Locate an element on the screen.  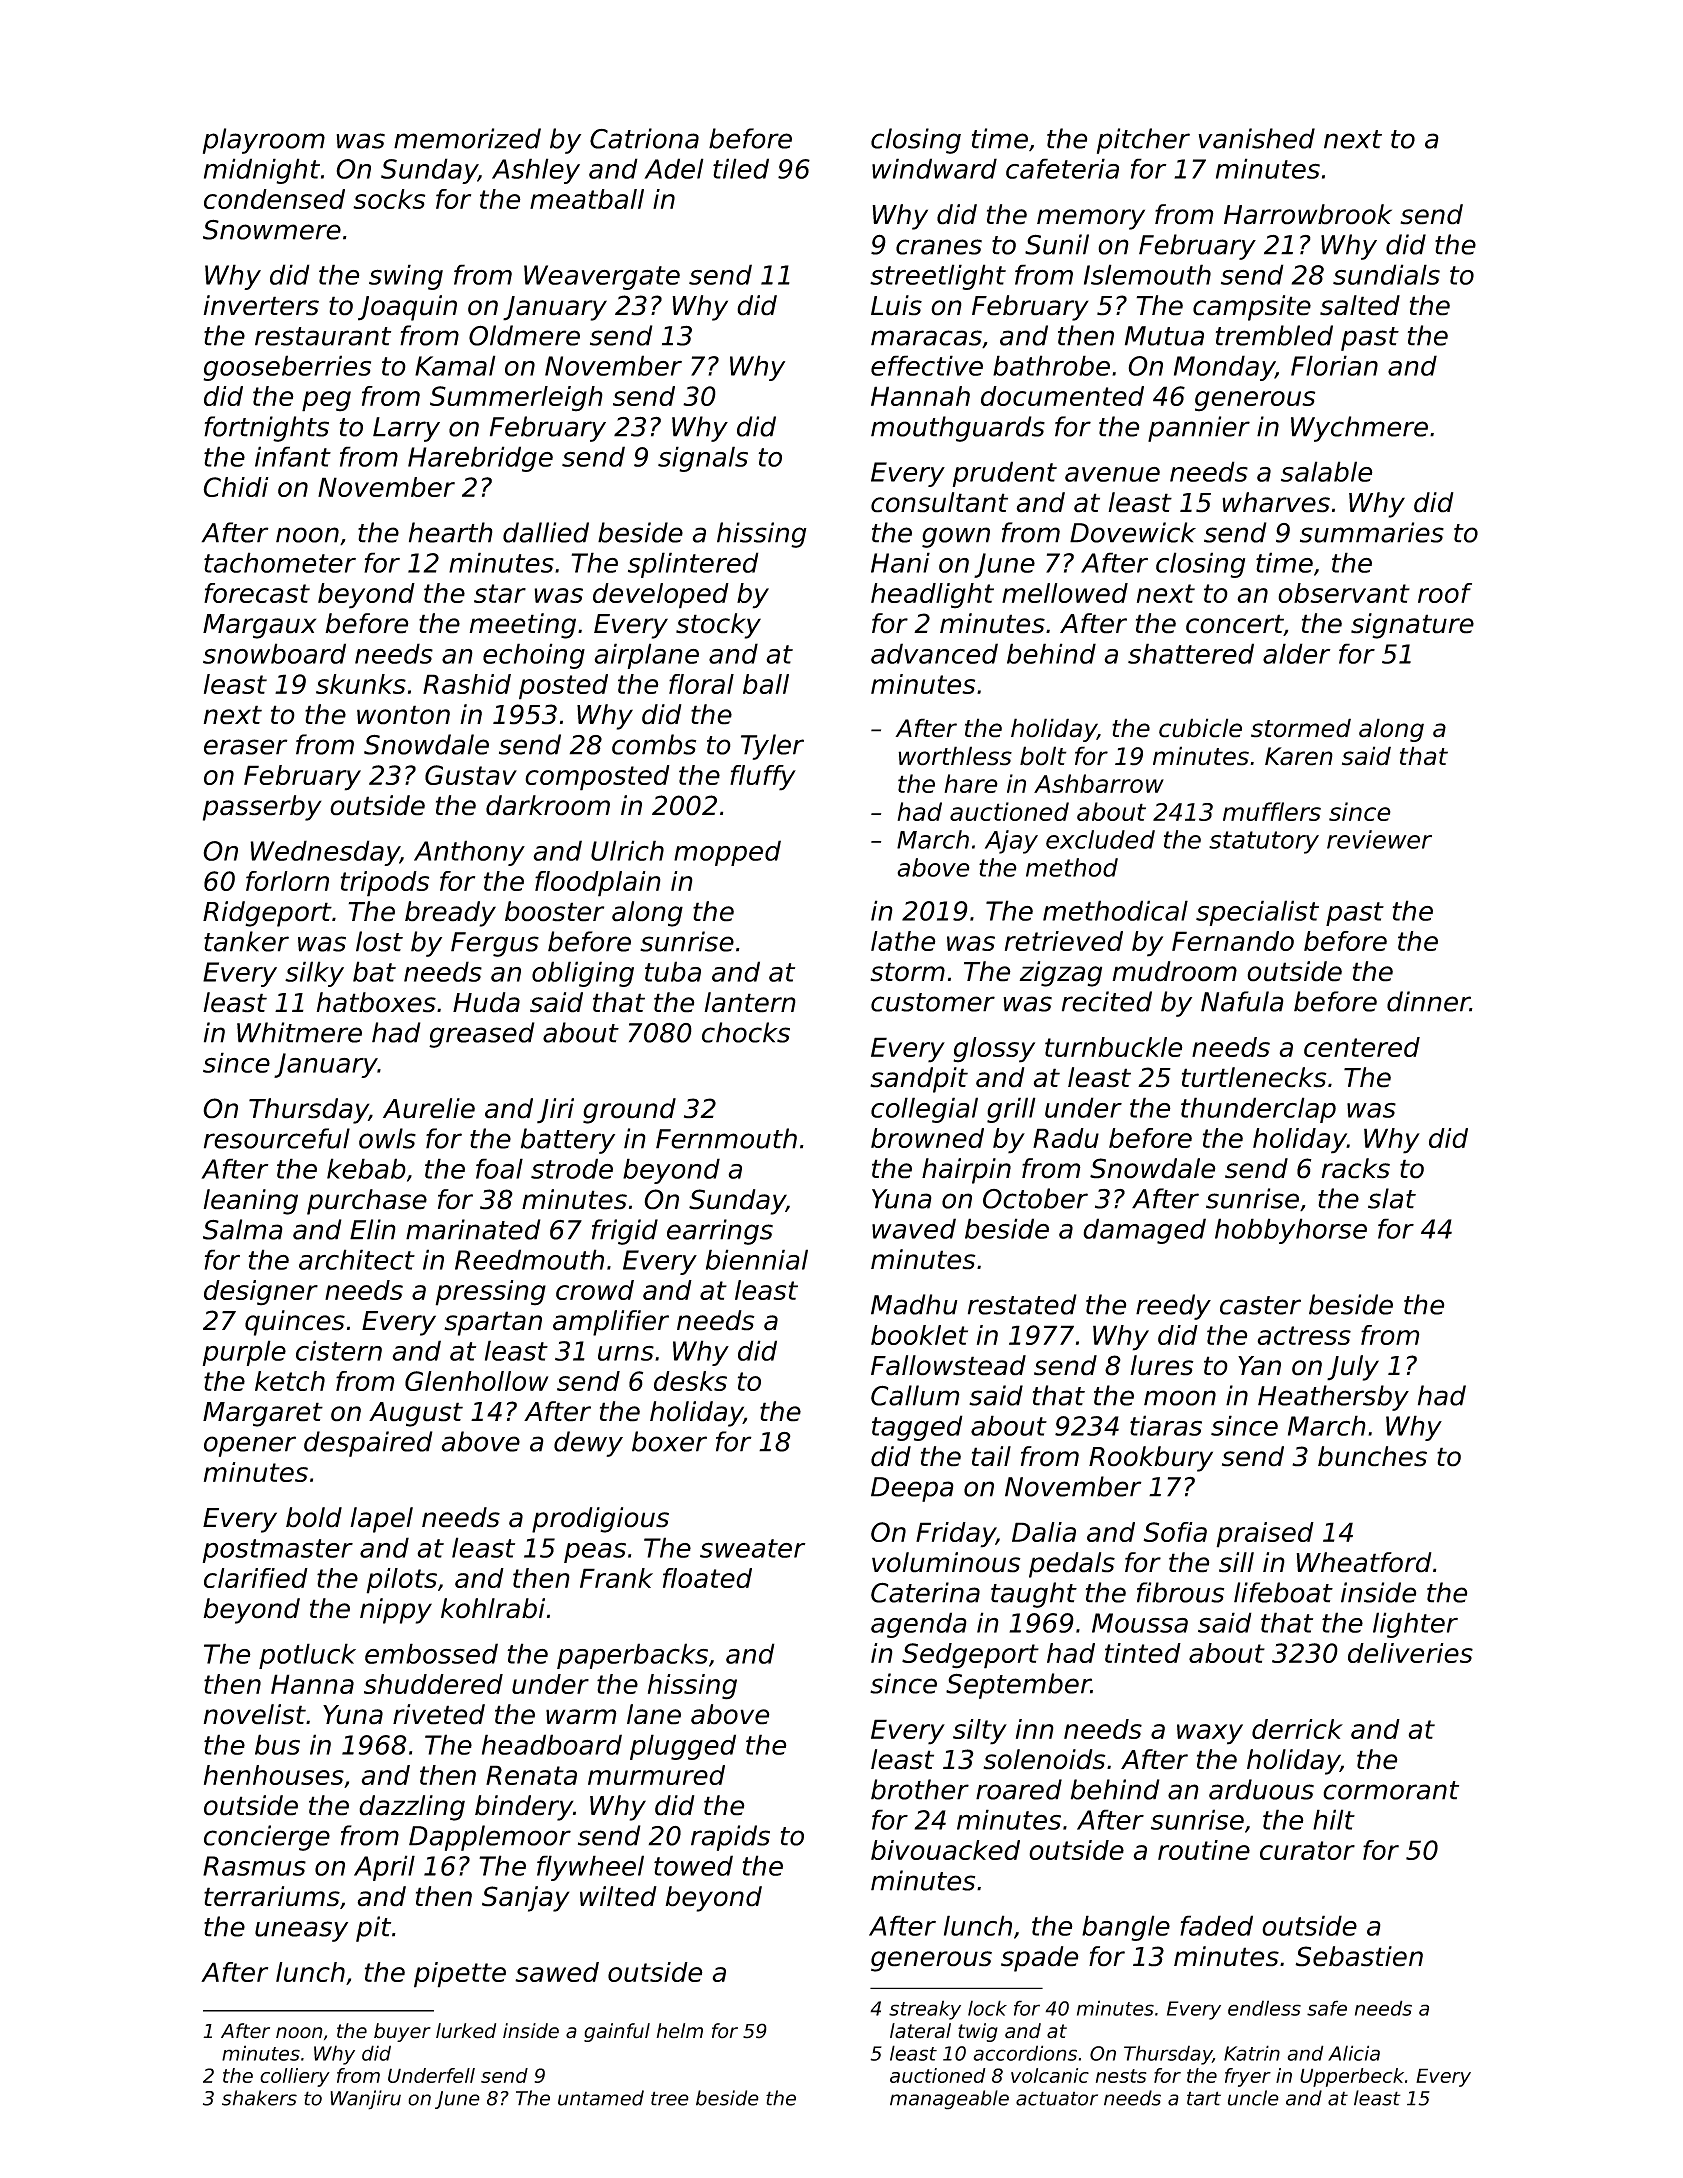
meeting is located at coordinates (522, 626).
